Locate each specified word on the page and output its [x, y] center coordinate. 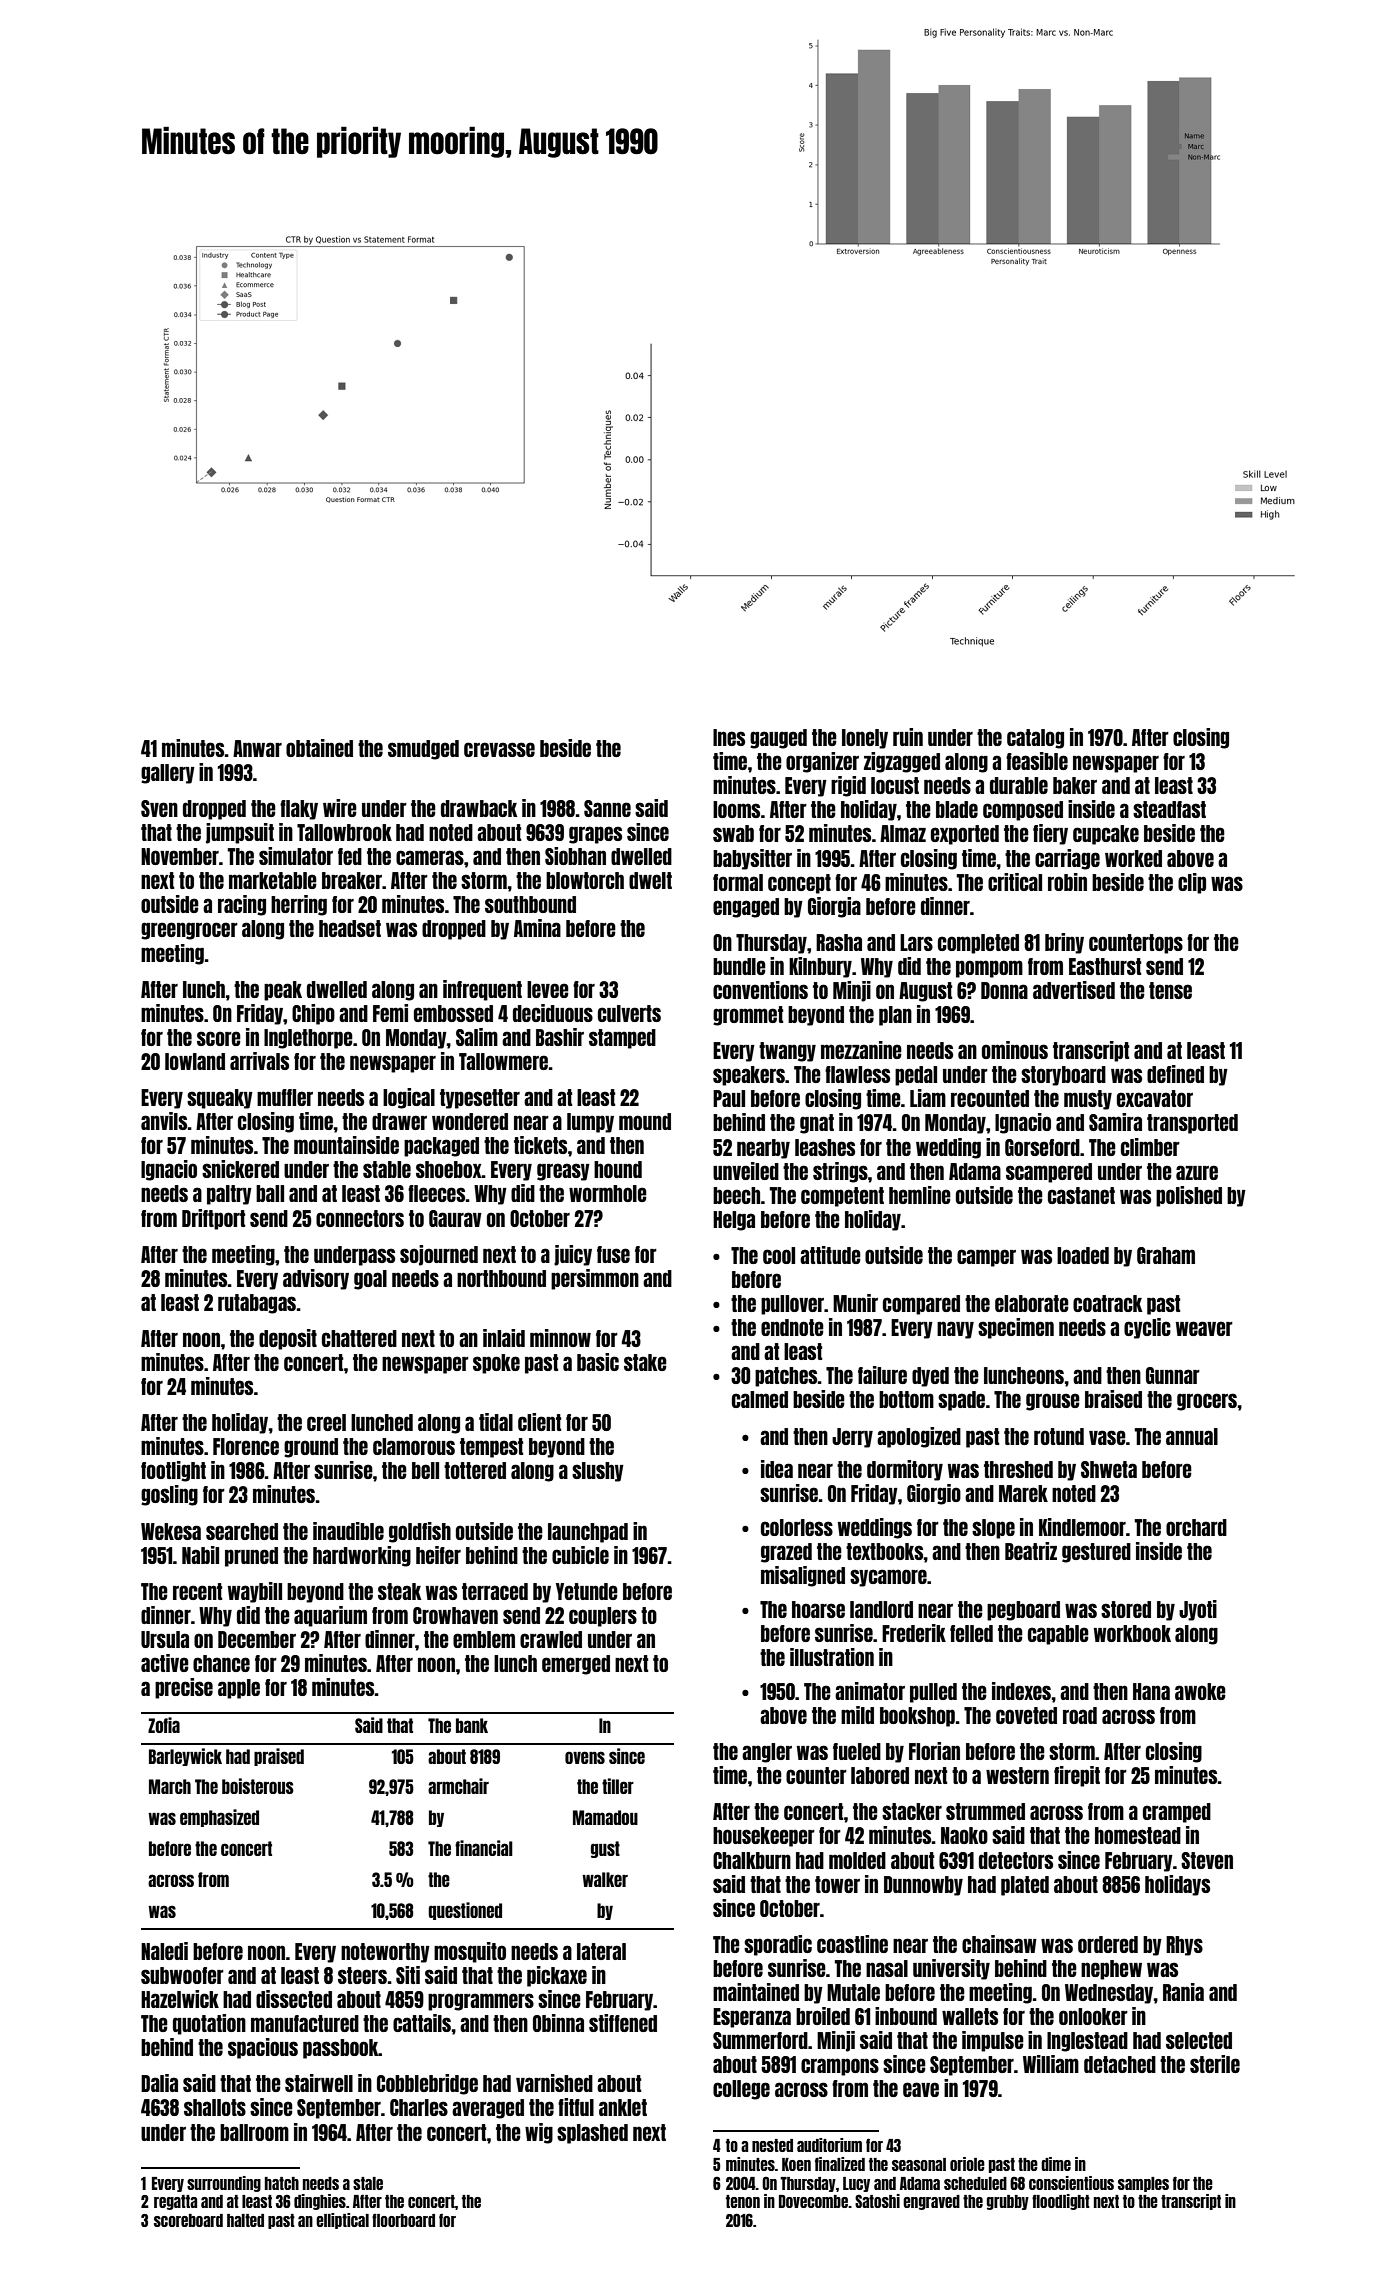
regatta [175, 2202]
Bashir [560, 1037]
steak [400, 1591]
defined [1175, 1074]
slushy [598, 1472]
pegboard [1023, 1611]
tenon [743, 2201]
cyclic [1147, 1328]
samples [1143, 2184]
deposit [288, 1339]
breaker [352, 880]
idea [777, 1469]
